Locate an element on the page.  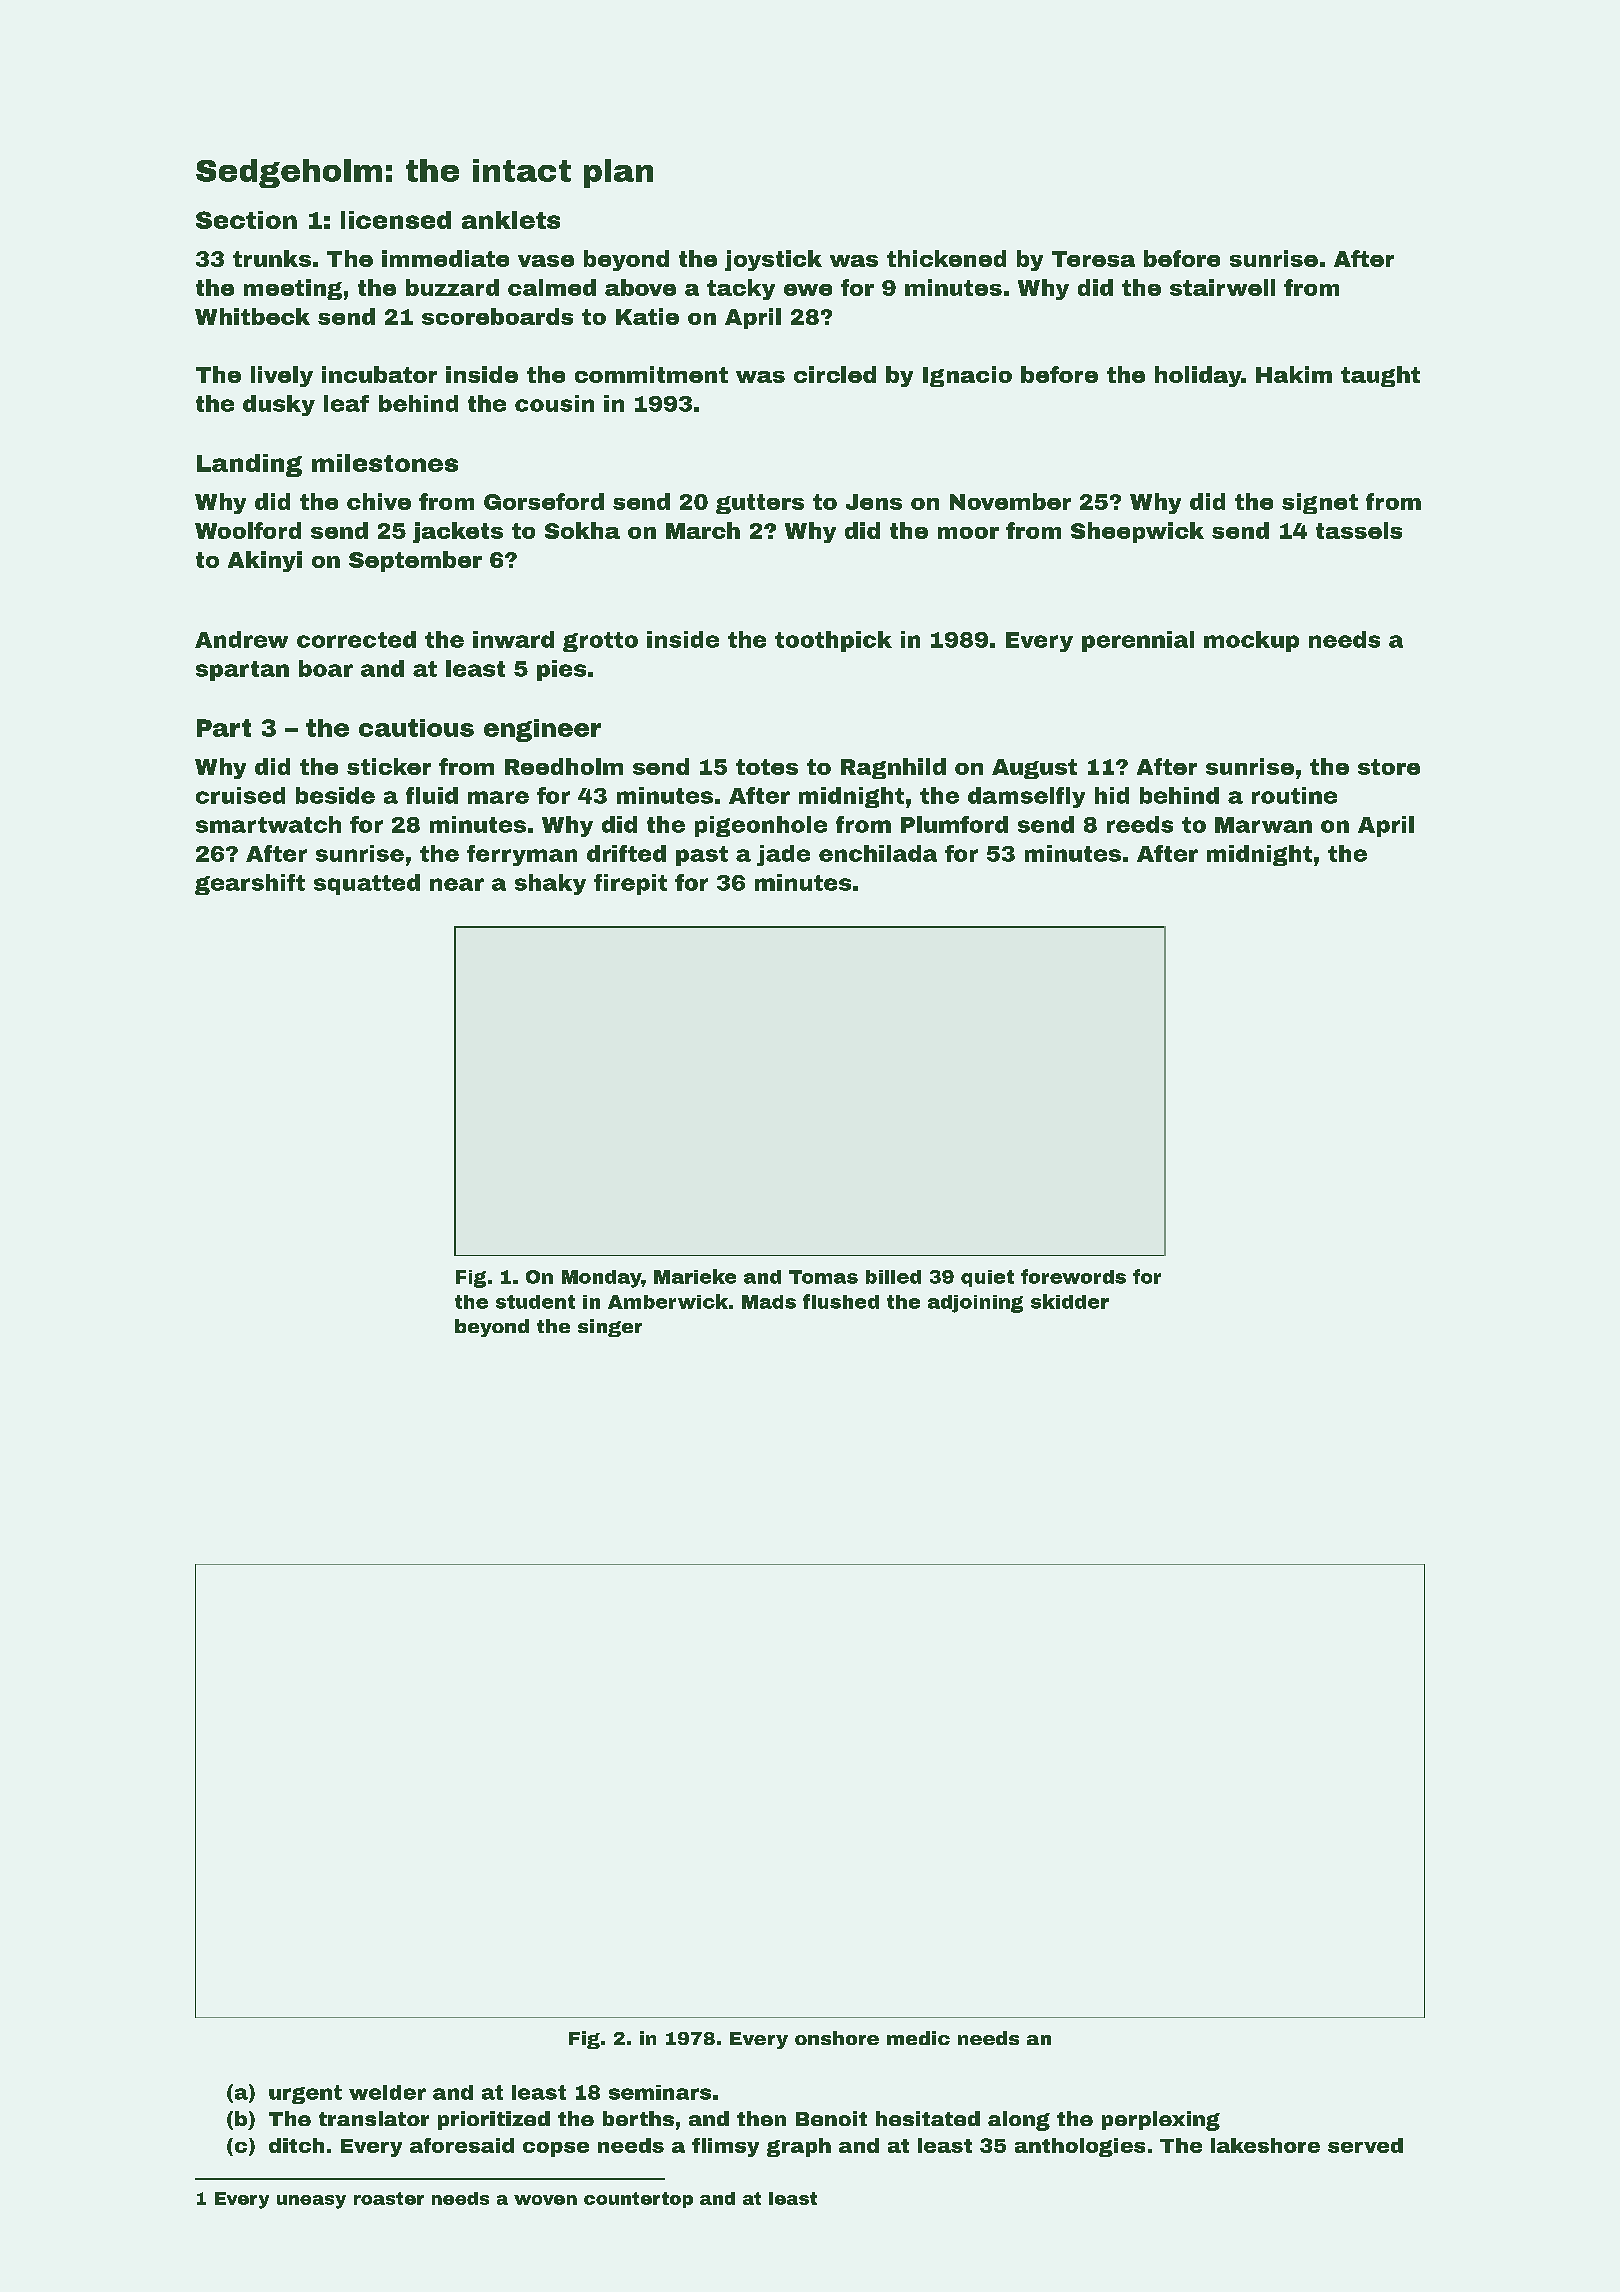
calmed is located at coordinates (552, 287).
